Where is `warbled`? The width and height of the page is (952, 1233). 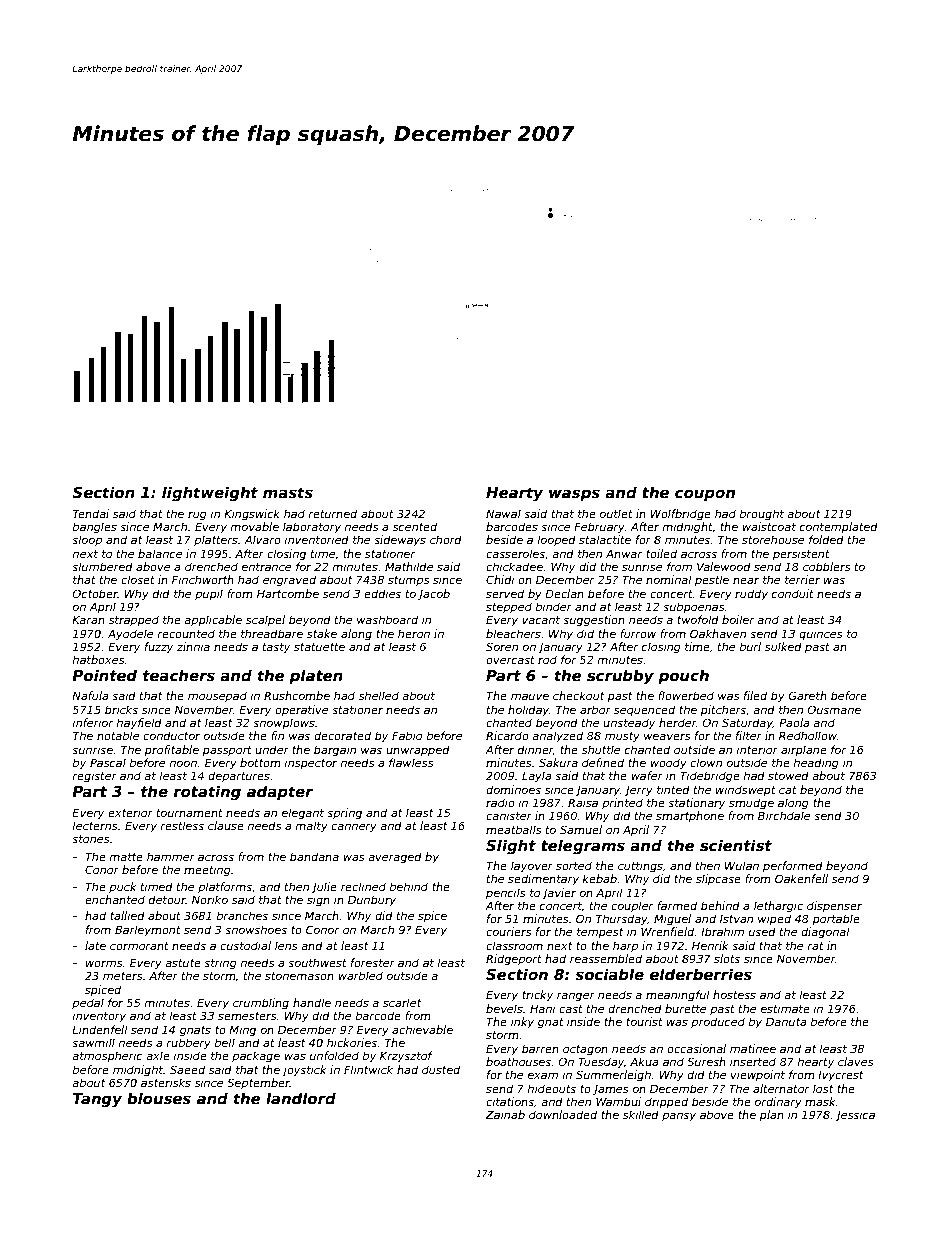 warbled is located at coordinates (360, 975).
